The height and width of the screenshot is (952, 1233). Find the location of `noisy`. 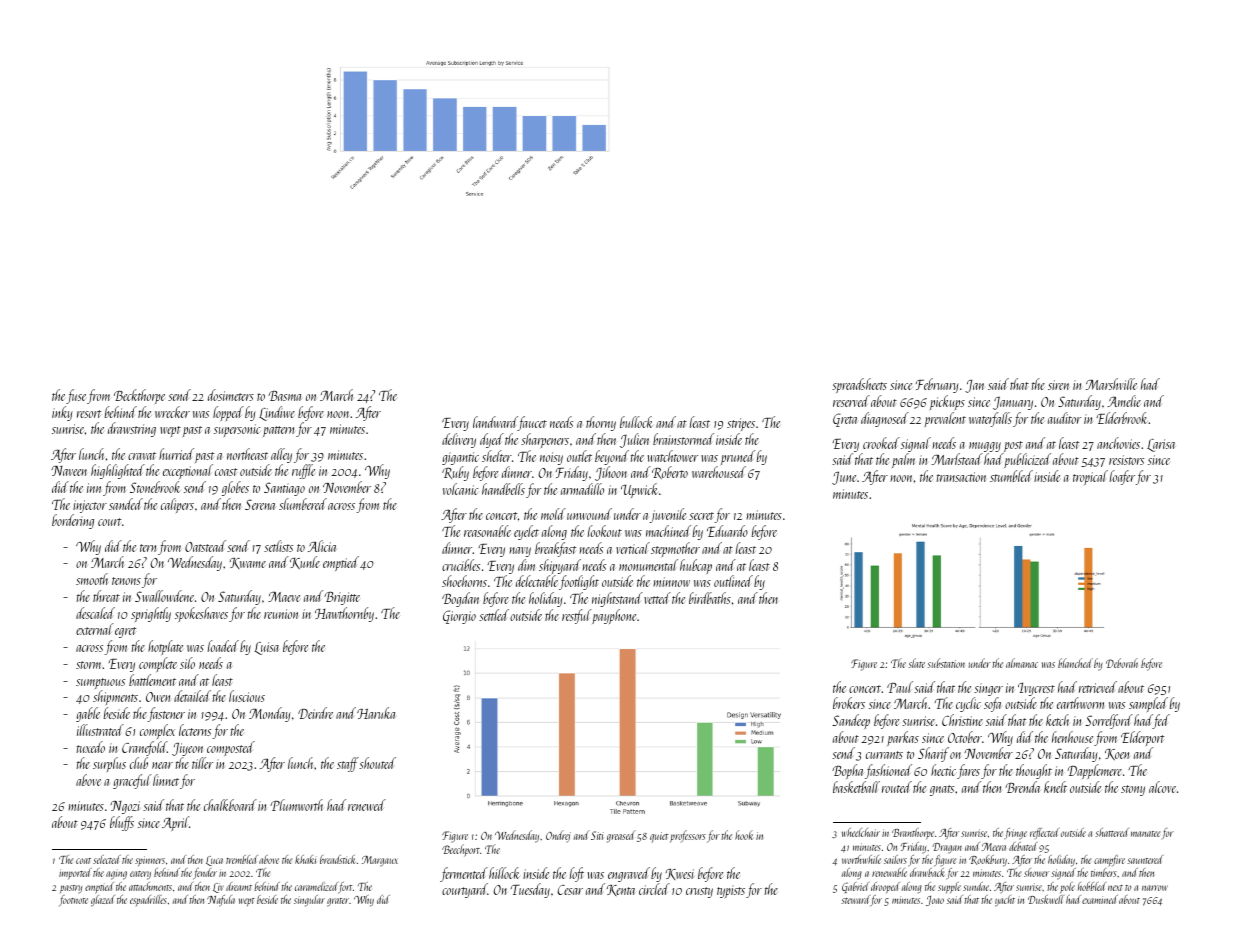

noisy is located at coordinates (551, 458).
